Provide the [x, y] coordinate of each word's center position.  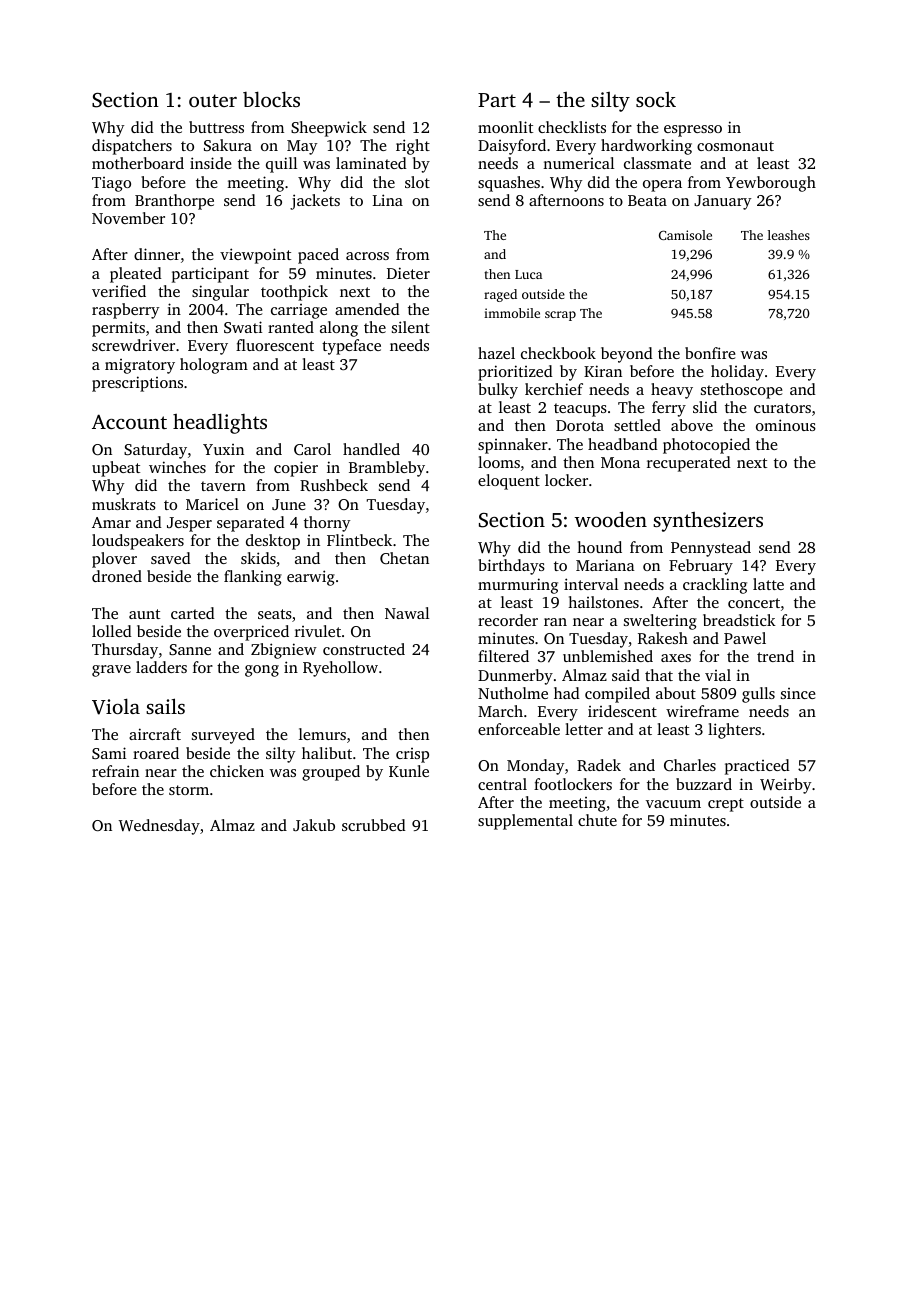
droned [117, 576]
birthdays [511, 567]
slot [417, 182]
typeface [351, 347]
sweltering [660, 622]
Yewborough [771, 184]
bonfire [710, 353]
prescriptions [137, 384]
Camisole [685, 235]
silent [411, 327]
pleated [136, 275]
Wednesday [159, 827]
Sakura [228, 145]
